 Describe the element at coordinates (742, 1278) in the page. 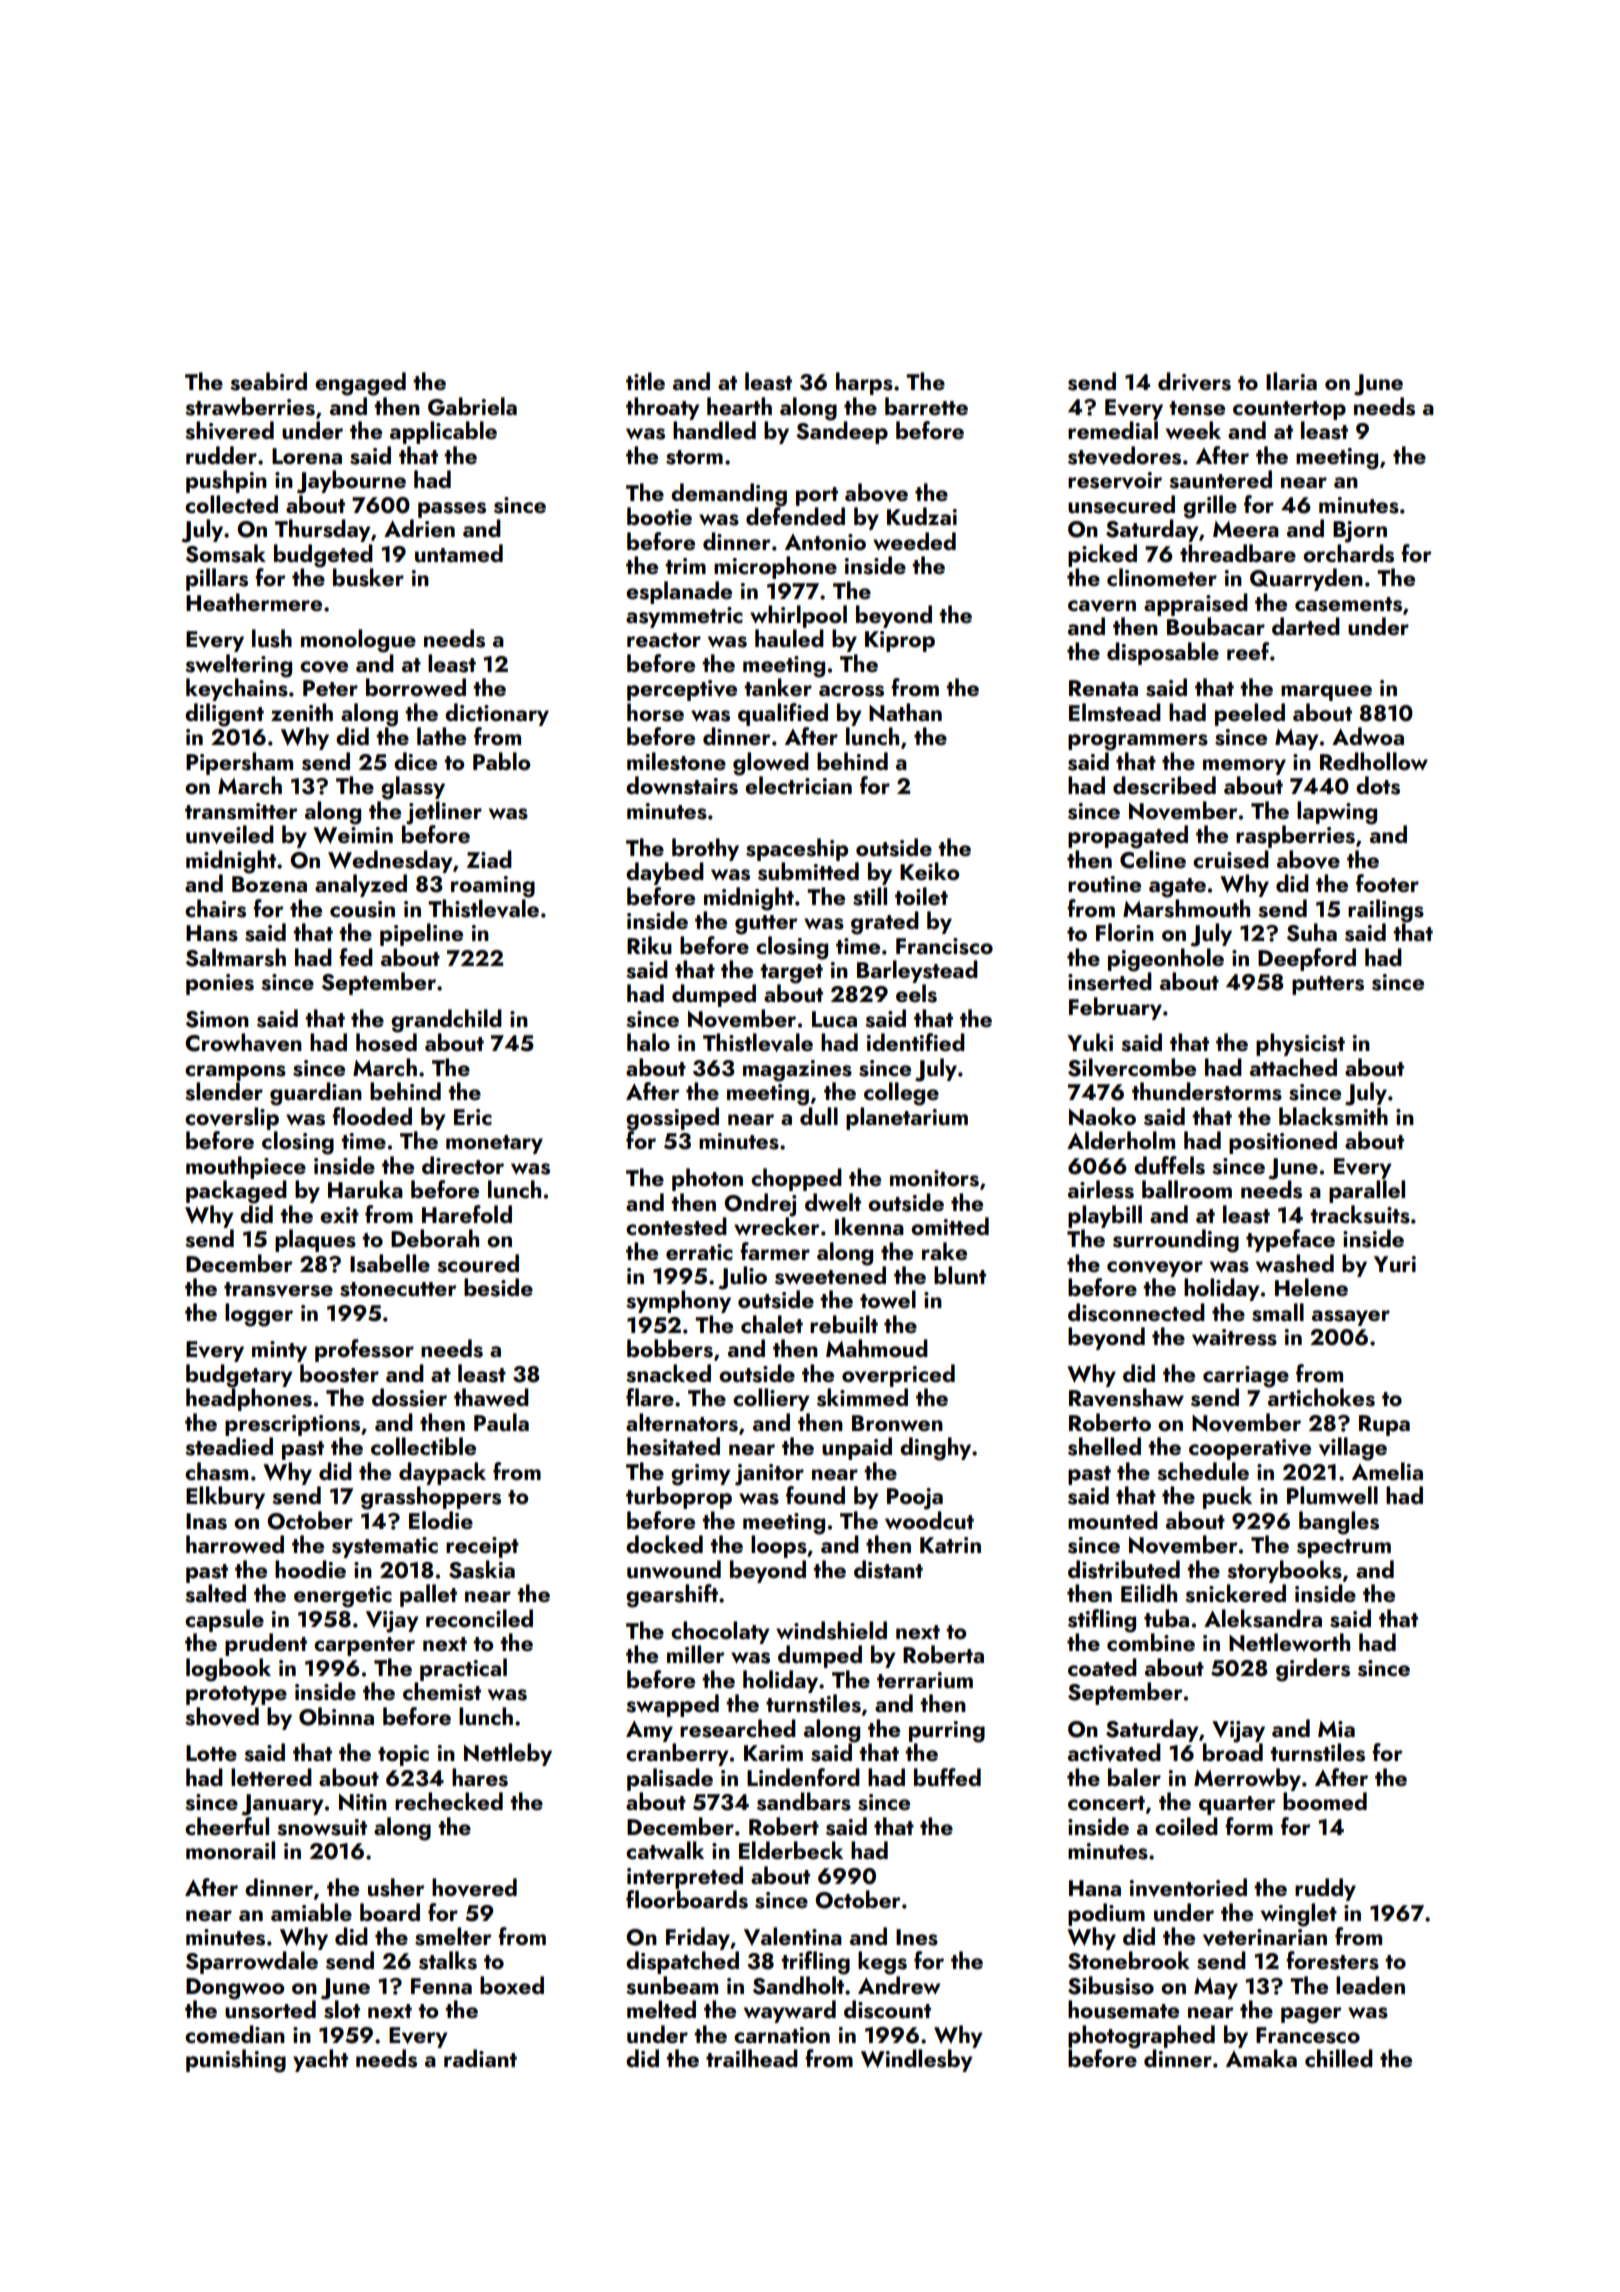

I see `Julio` at that location.
